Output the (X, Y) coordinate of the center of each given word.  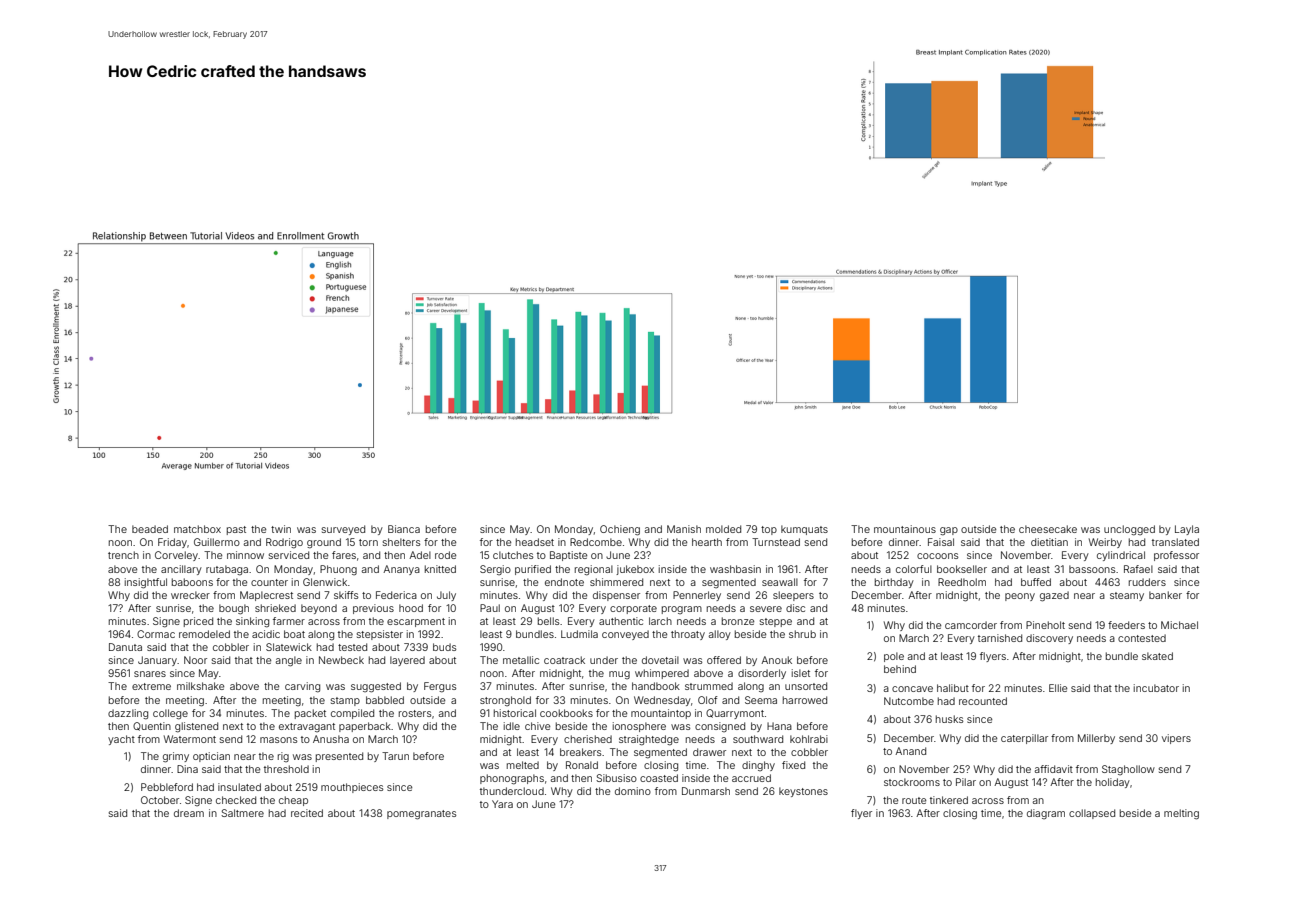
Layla (1187, 530)
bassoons (1092, 569)
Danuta (125, 647)
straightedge (649, 740)
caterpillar (1024, 739)
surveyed (343, 530)
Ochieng (620, 530)
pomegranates (421, 815)
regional (594, 570)
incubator (1156, 688)
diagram (1046, 814)
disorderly (762, 674)
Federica (396, 595)
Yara (502, 804)
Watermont (190, 739)
